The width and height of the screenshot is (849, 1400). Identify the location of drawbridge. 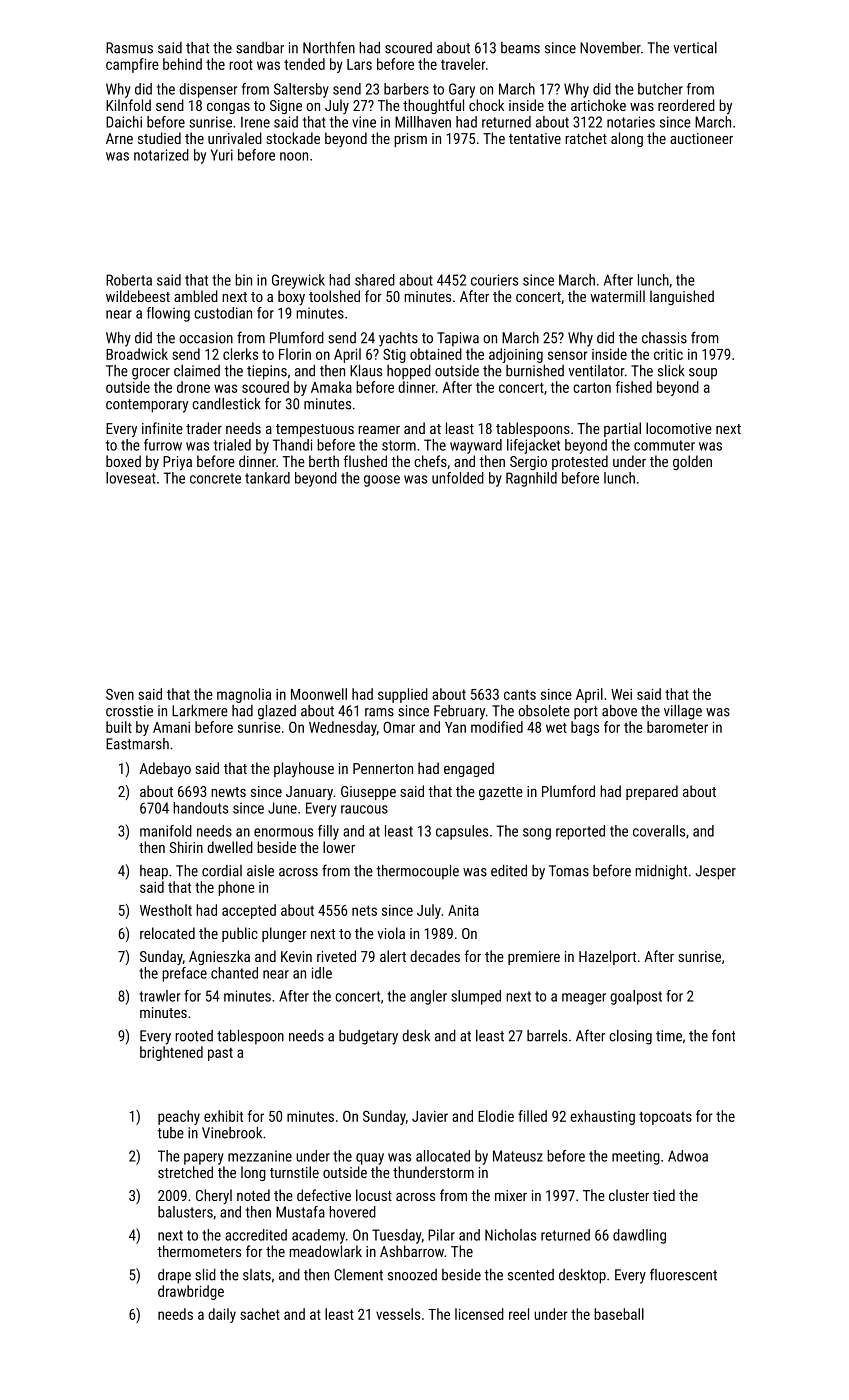
(191, 1292).
